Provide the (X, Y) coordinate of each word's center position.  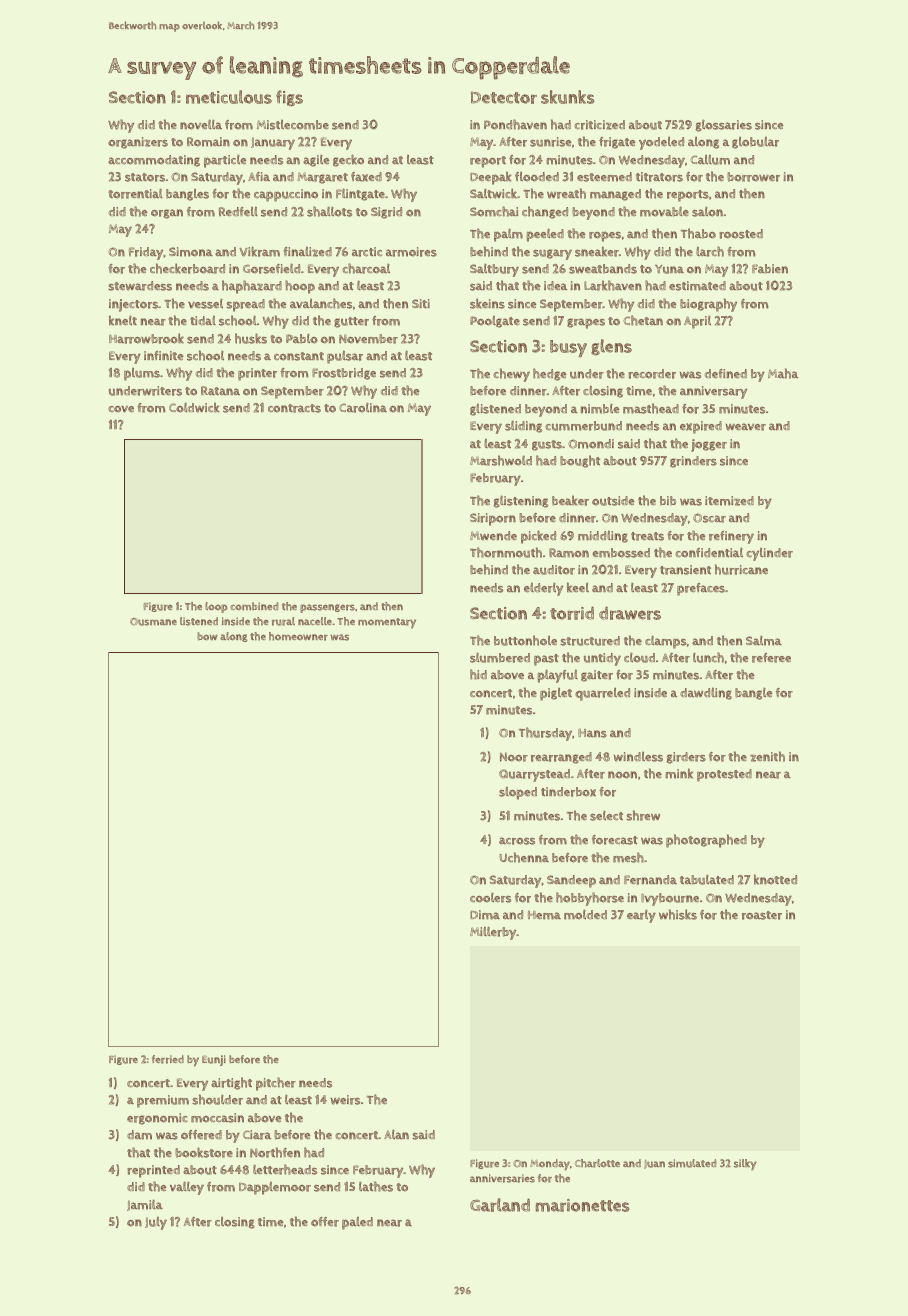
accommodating (154, 161)
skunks (567, 97)
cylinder (769, 554)
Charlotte (597, 1163)
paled (357, 1223)
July (156, 1223)
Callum (710, 159)
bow (207, 636)
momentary (387, 623)
